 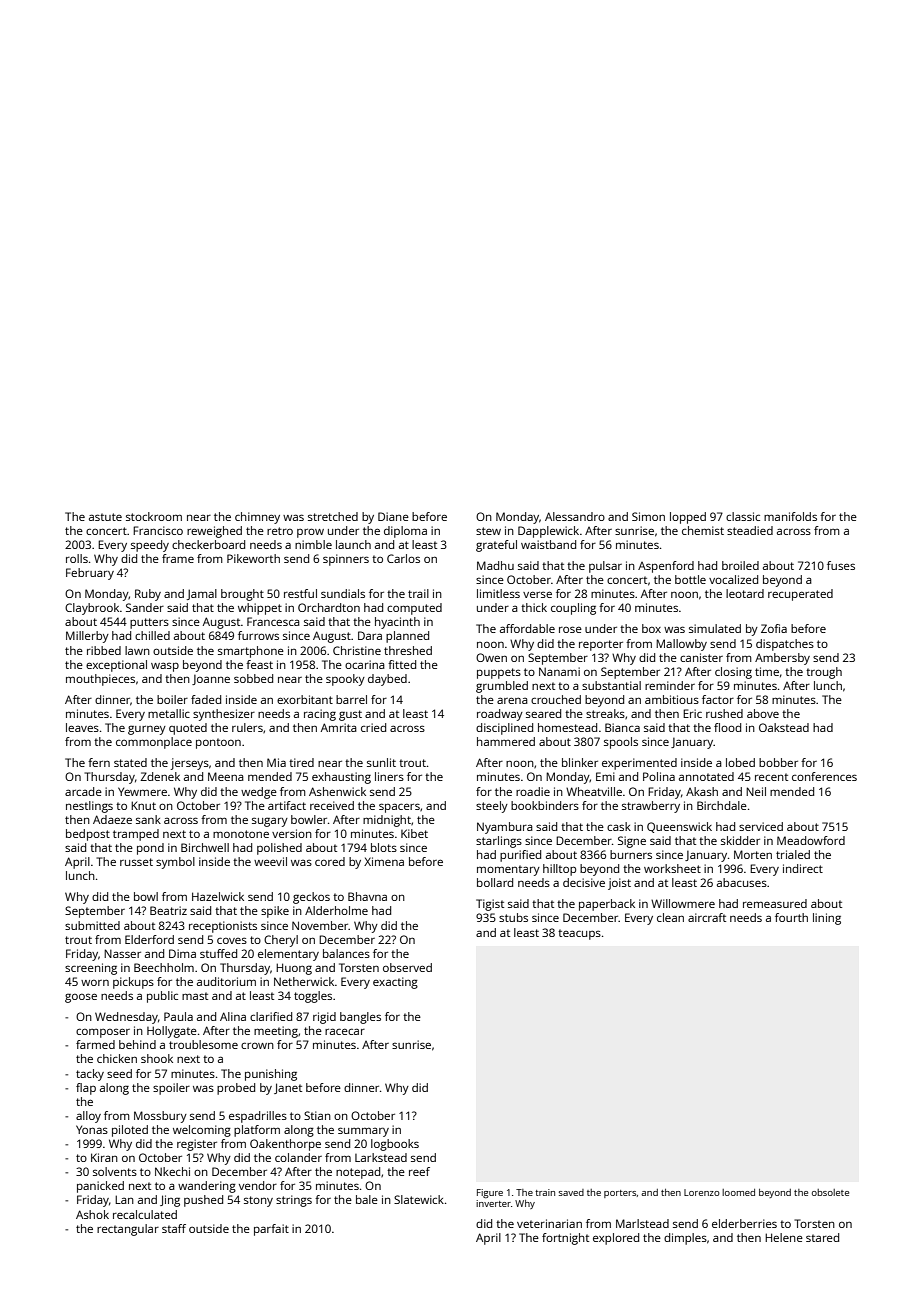 I want to click on Carlos, so click(x=403, y=558).
